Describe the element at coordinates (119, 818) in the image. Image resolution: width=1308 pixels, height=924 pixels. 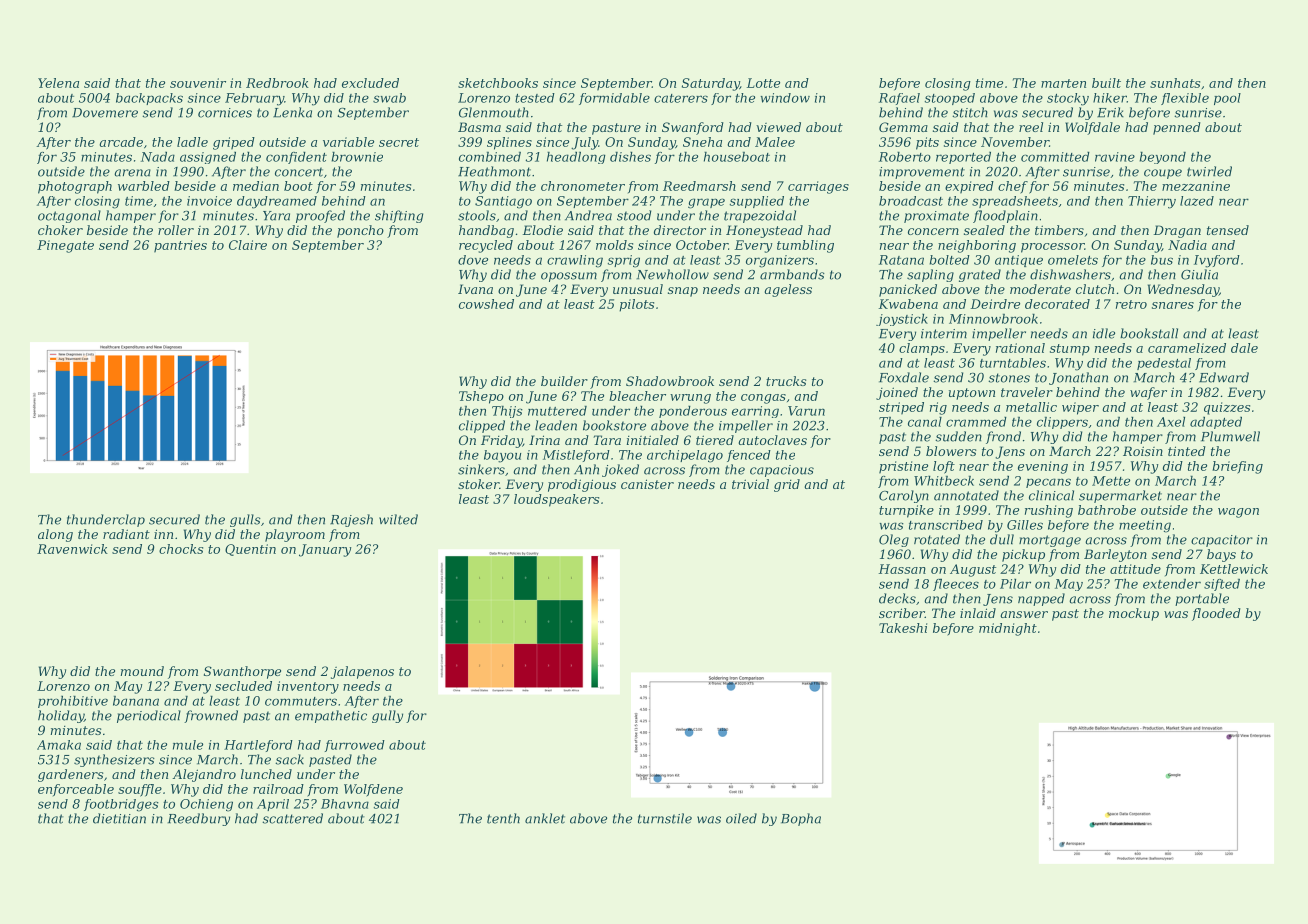
I see `dietitian` at that location.
